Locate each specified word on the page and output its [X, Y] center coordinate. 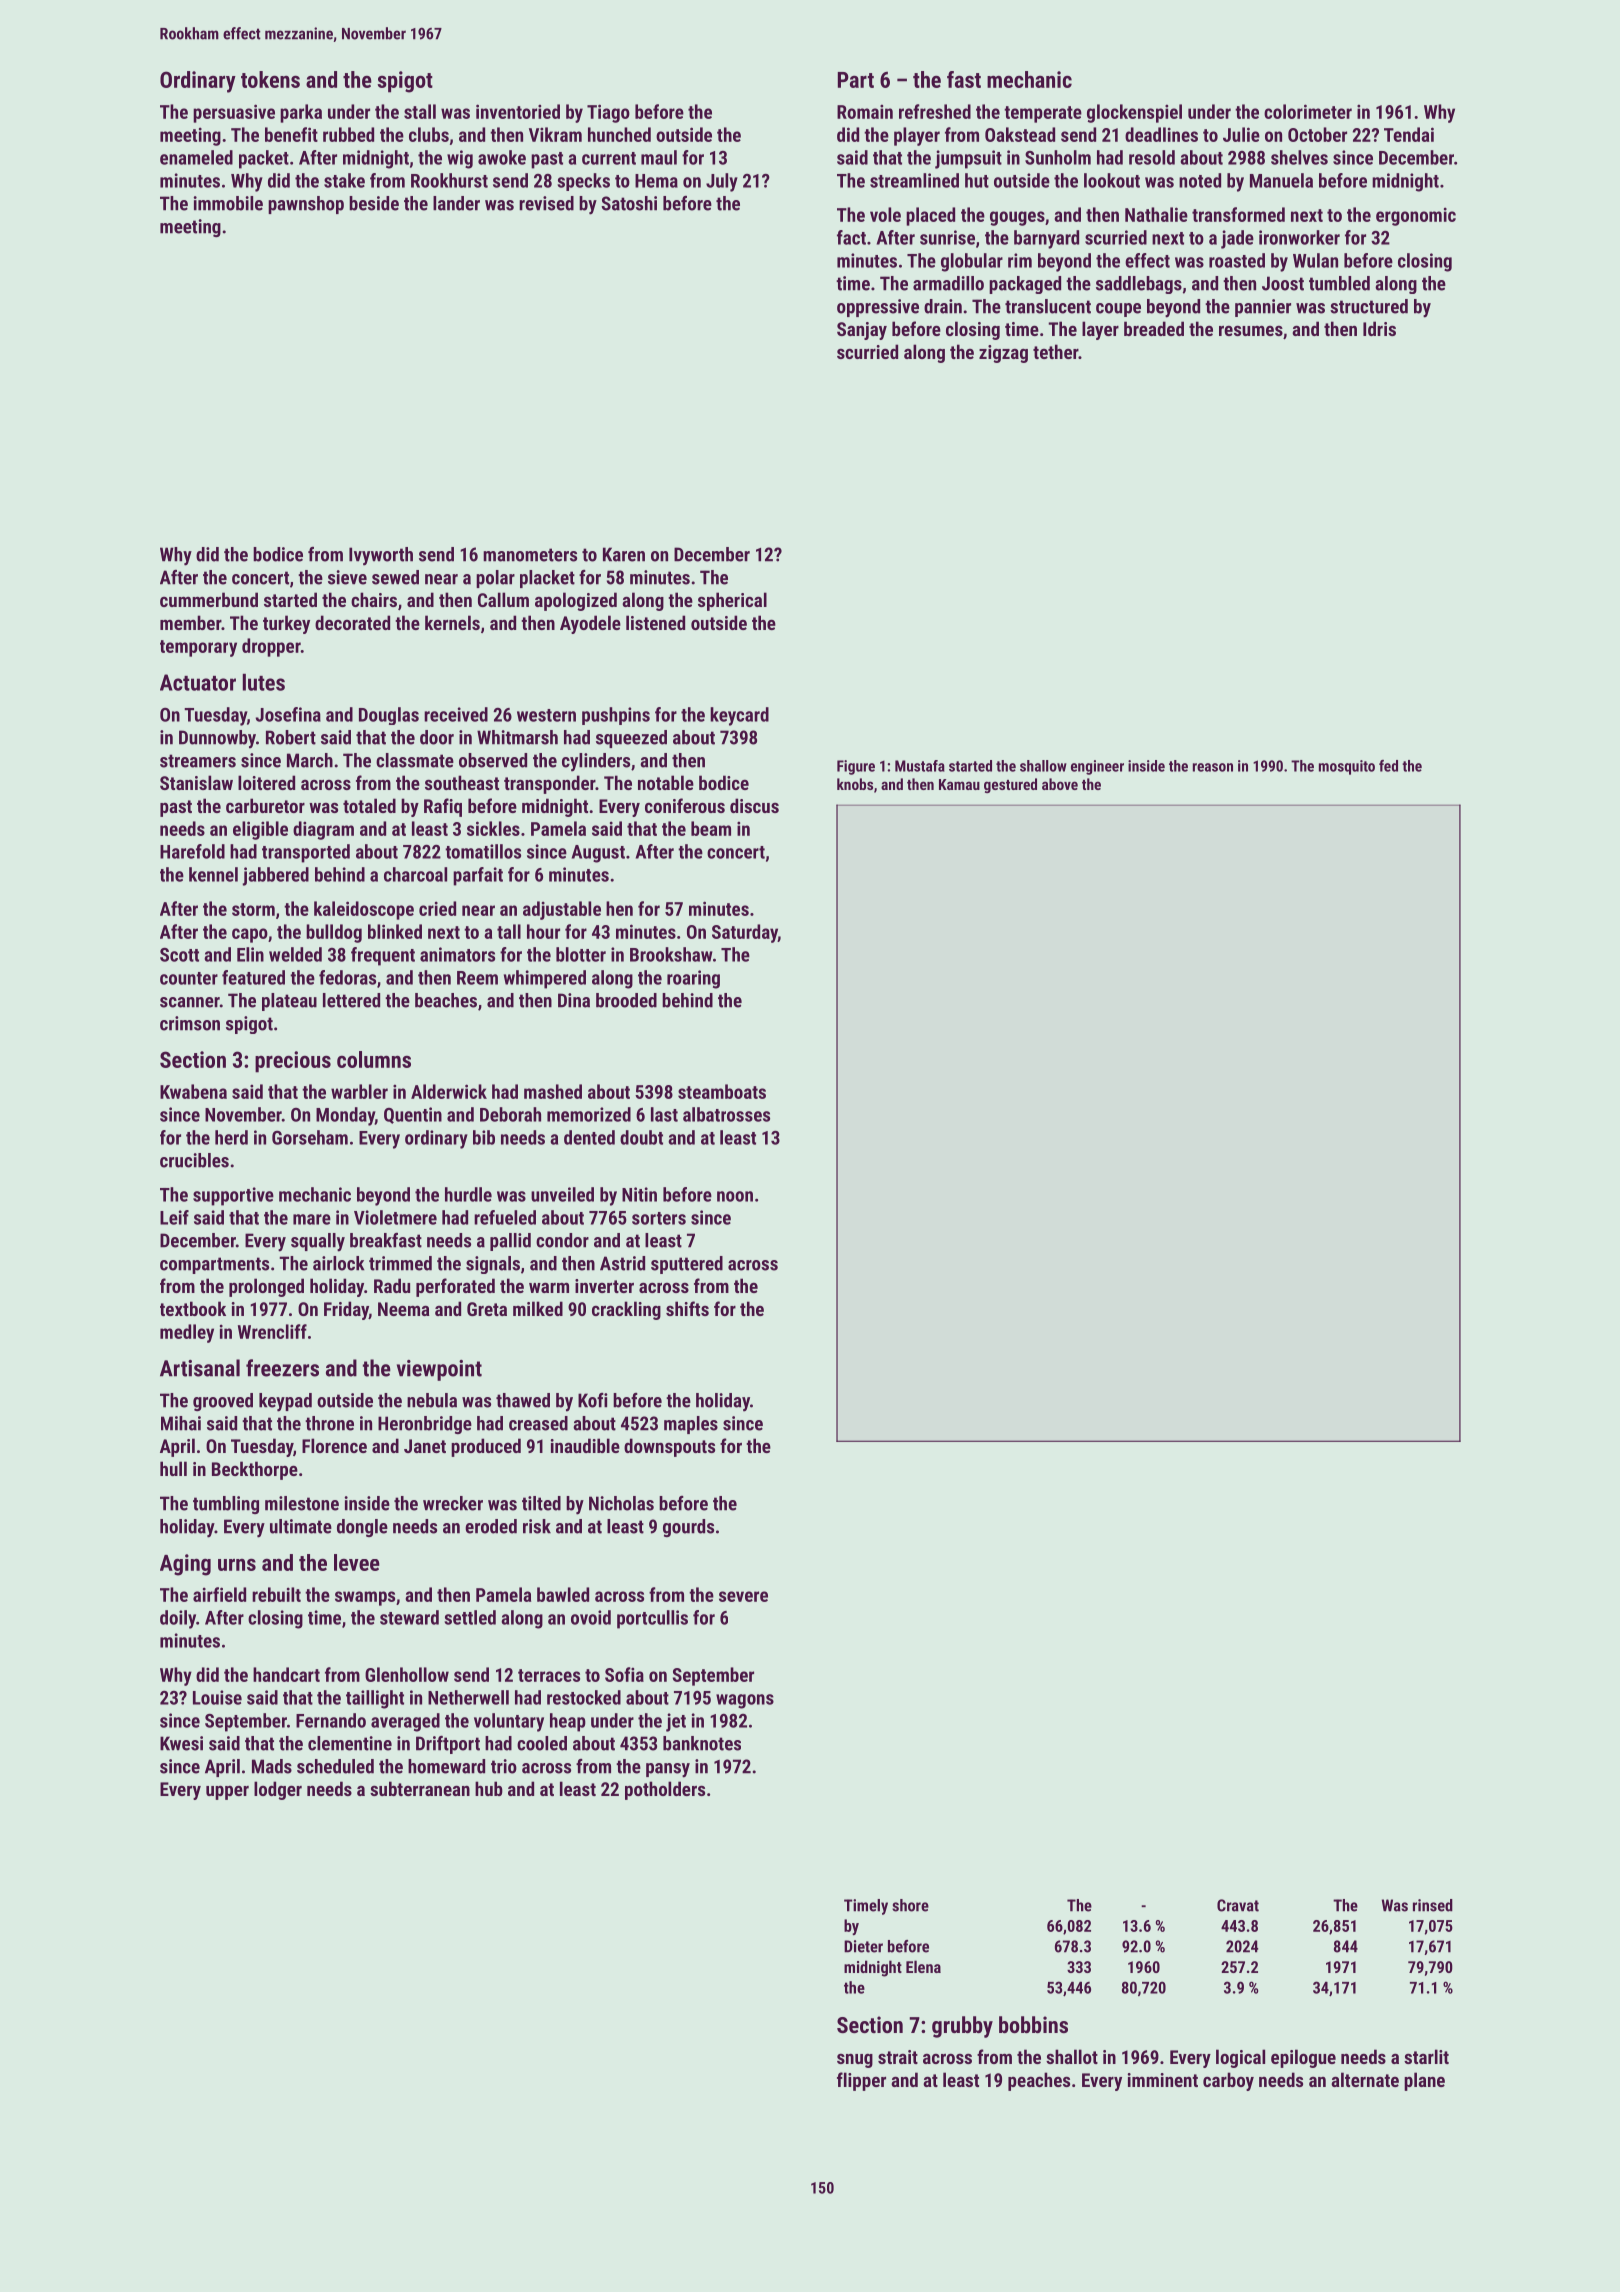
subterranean [420, 1788]
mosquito [1347, 767]
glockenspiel [1134, 113]
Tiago [608, 113]
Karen [624, 554]
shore [910, 1905]
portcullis [652, 1619]
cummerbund [209, 599]
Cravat [1238, 1905]
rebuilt [276, 1594]
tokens [270, 79]
